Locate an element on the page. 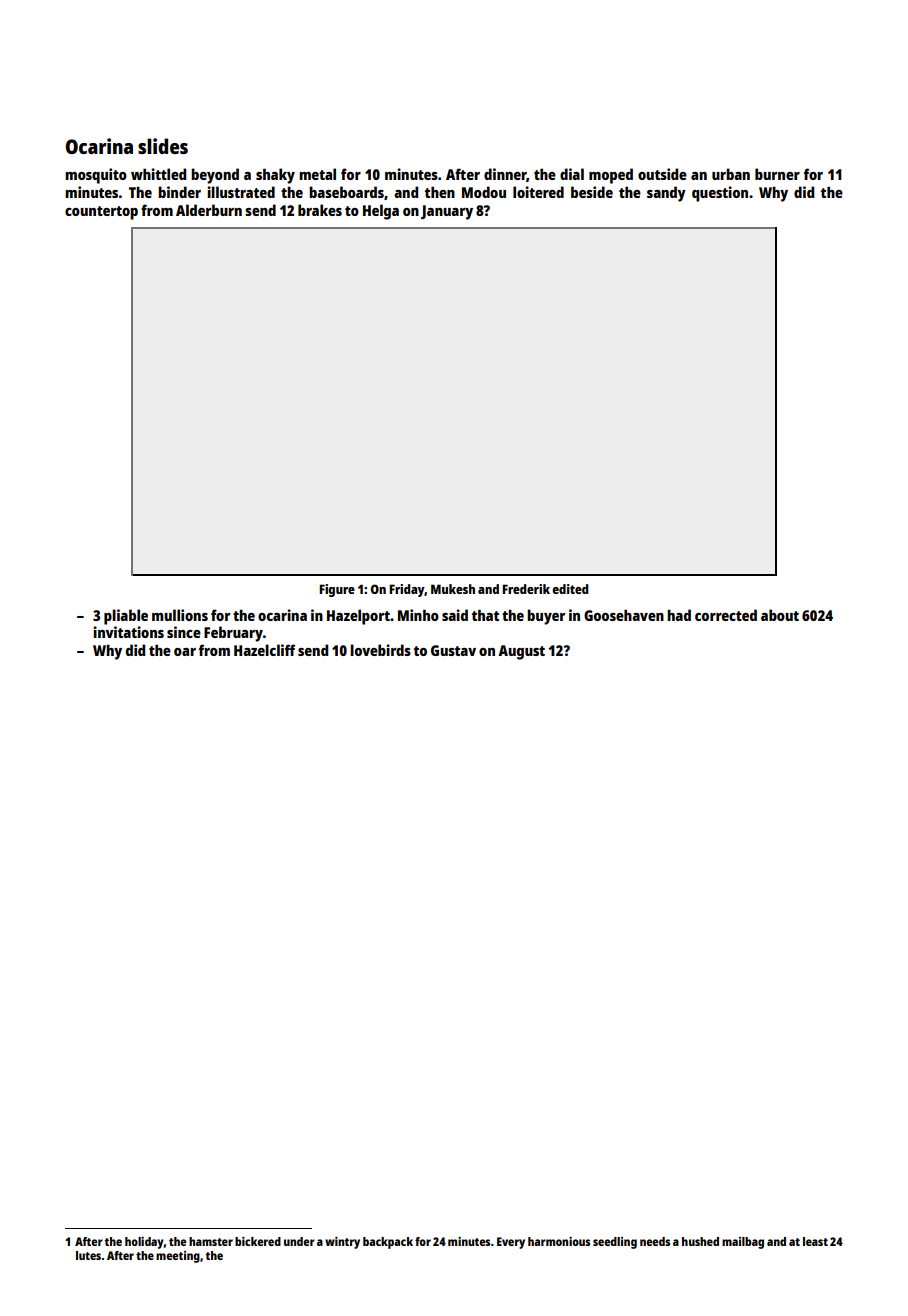  dial is located at coordinates (572, 174).
